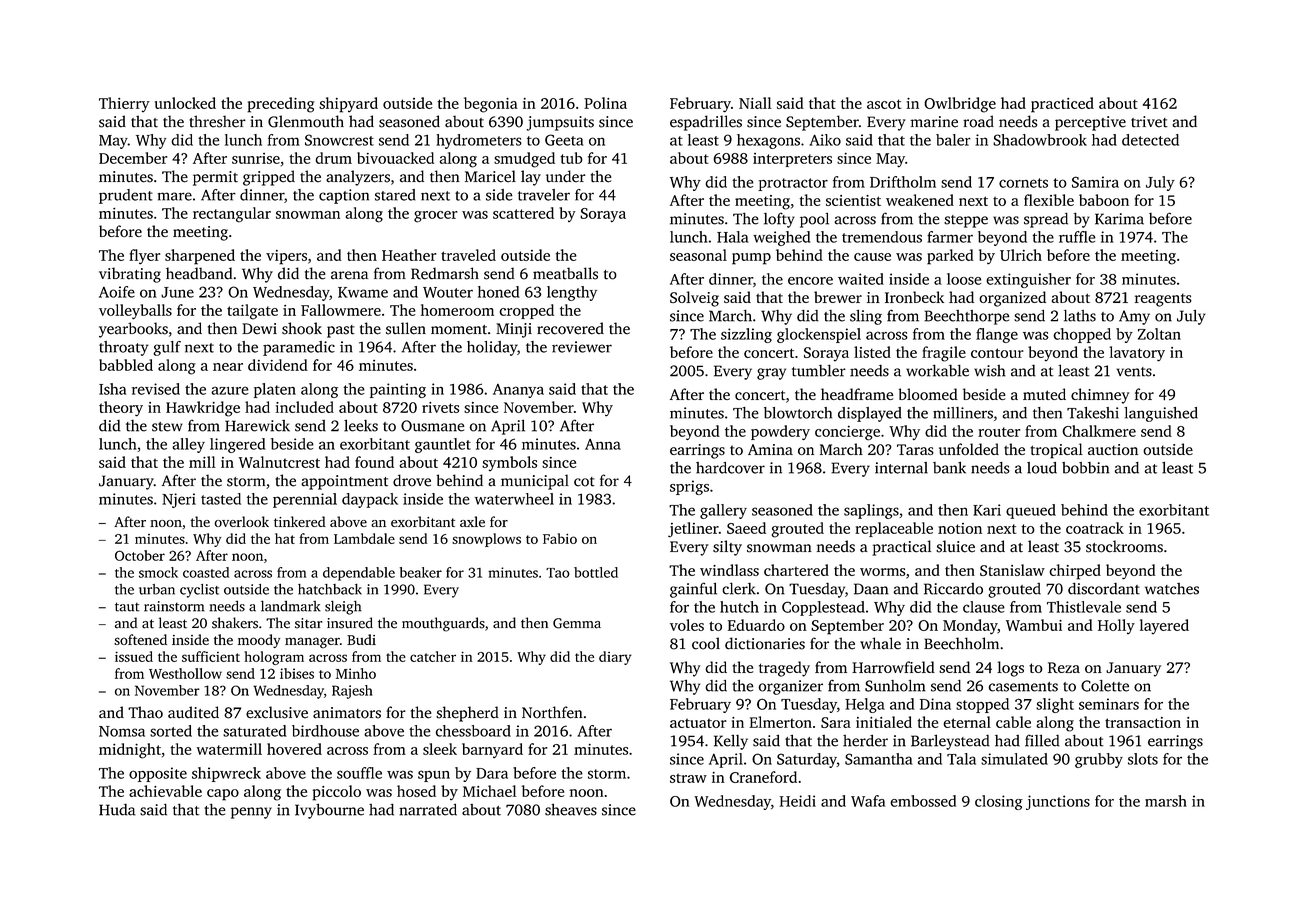 This screenshot has height=924, width=1308. Describe the element at coordinates (491, 105) in the screenshot. I see `begonia` at that location.
